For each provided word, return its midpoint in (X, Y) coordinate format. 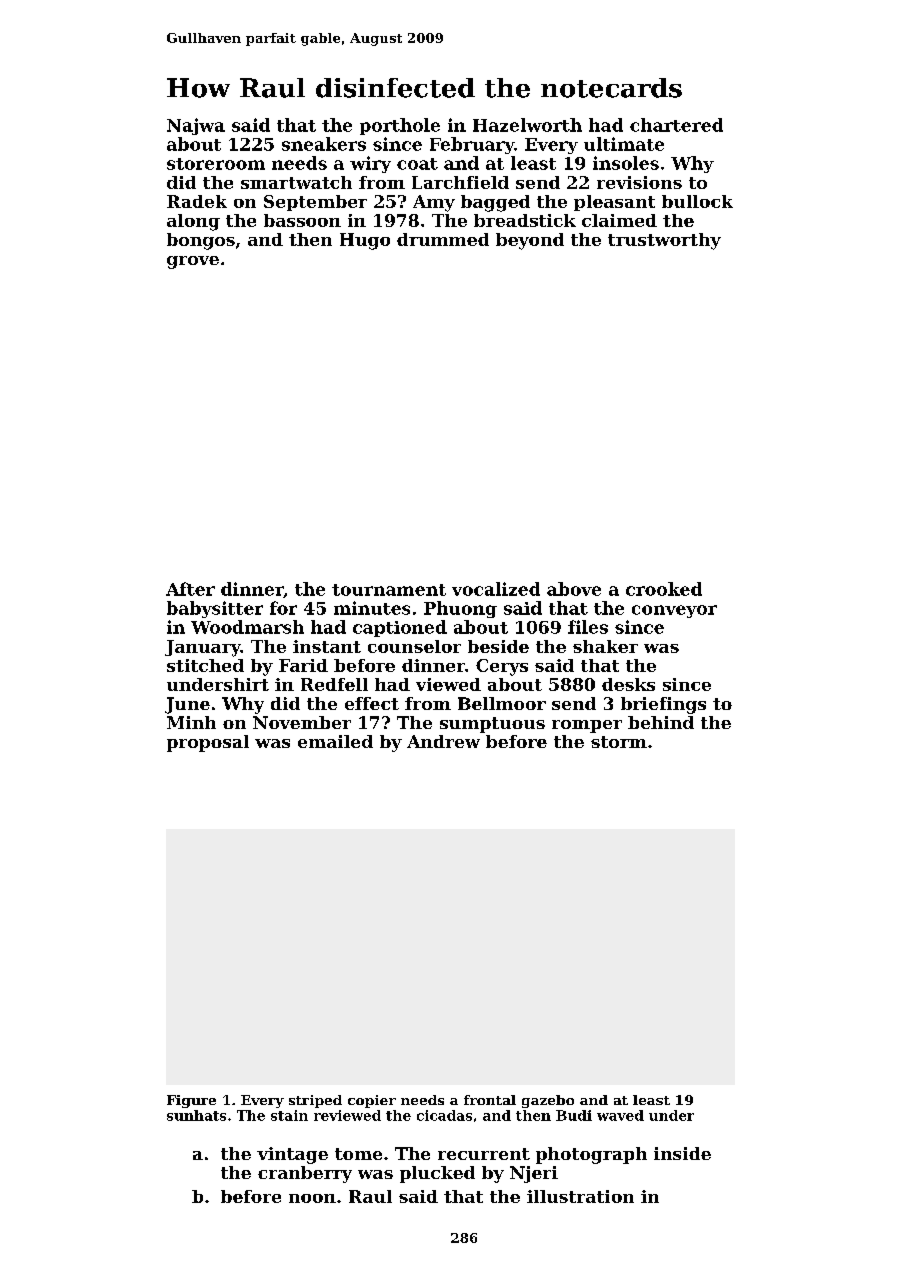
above (574, 589)
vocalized (496, 589)
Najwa (196, 126)
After (190, 589)
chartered (676, 125)
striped (315, 1101)
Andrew (443, 741)
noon (312, 1198)
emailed (335, 741)
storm (619, 742)
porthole (400, 126)
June (187, 705)
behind (661, 722)
